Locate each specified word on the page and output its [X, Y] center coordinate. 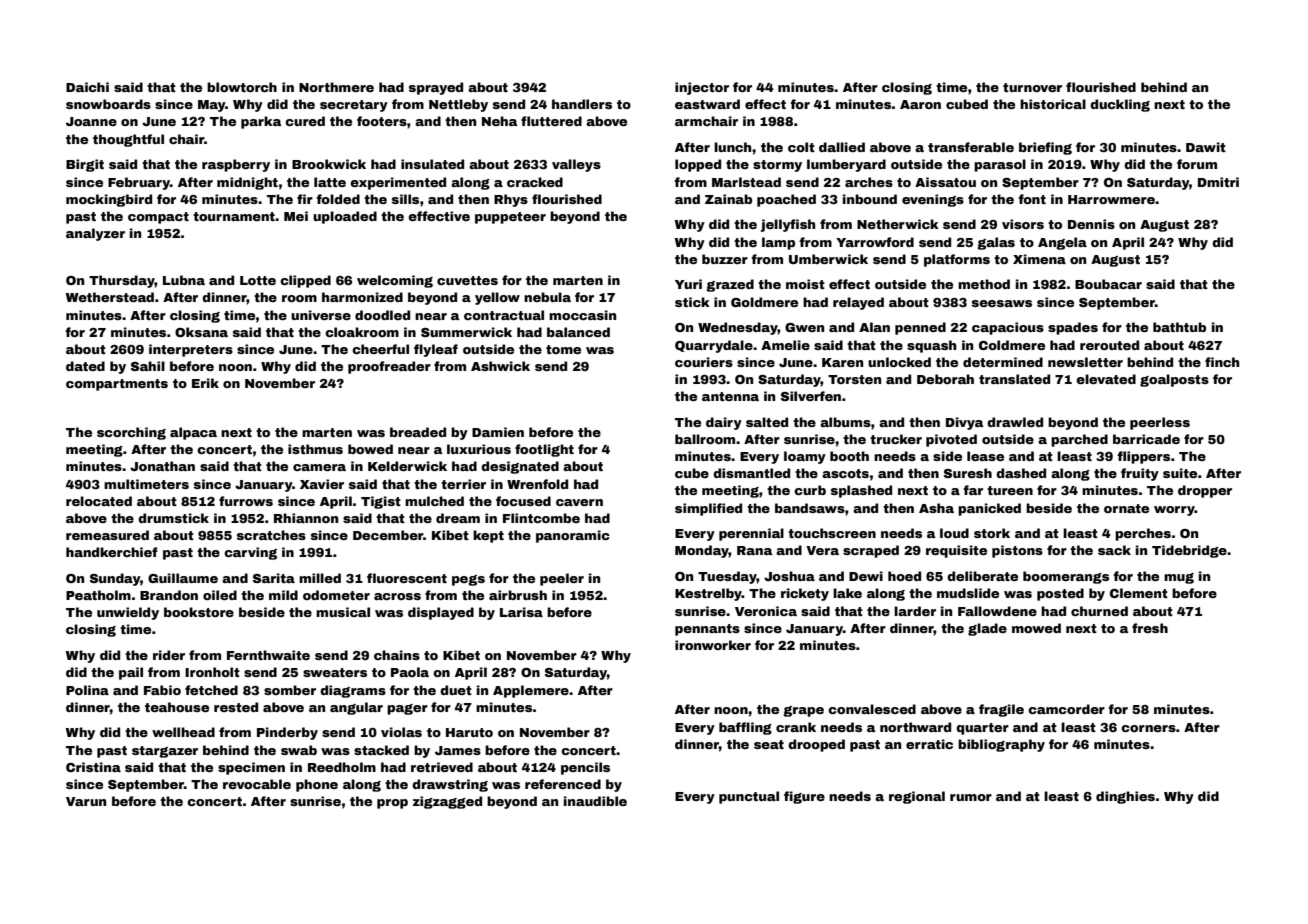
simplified [708, 509]
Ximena [1039, 259]
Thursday [122, 281]
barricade [1146, 439]
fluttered [551, 121]
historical [1053, 104]
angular [356, 708]
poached [786, 200]
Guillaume [183, 578]
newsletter [1085, 362]
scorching [131, 433]
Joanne [91, 121]
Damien [498, 432]
